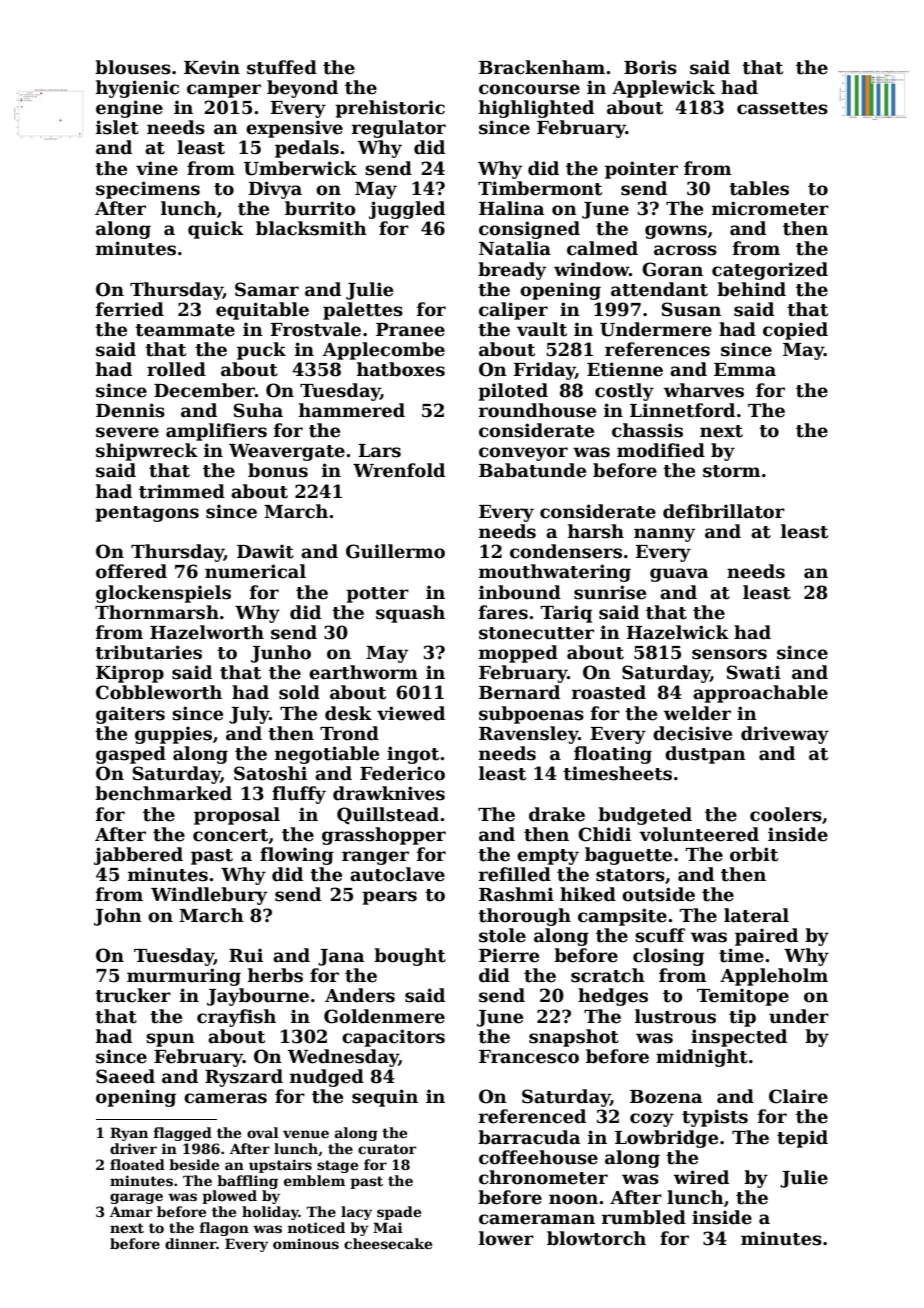 The height and width of the screenshot is (1308, 924). I want to click on storm, so click(732, 471).
